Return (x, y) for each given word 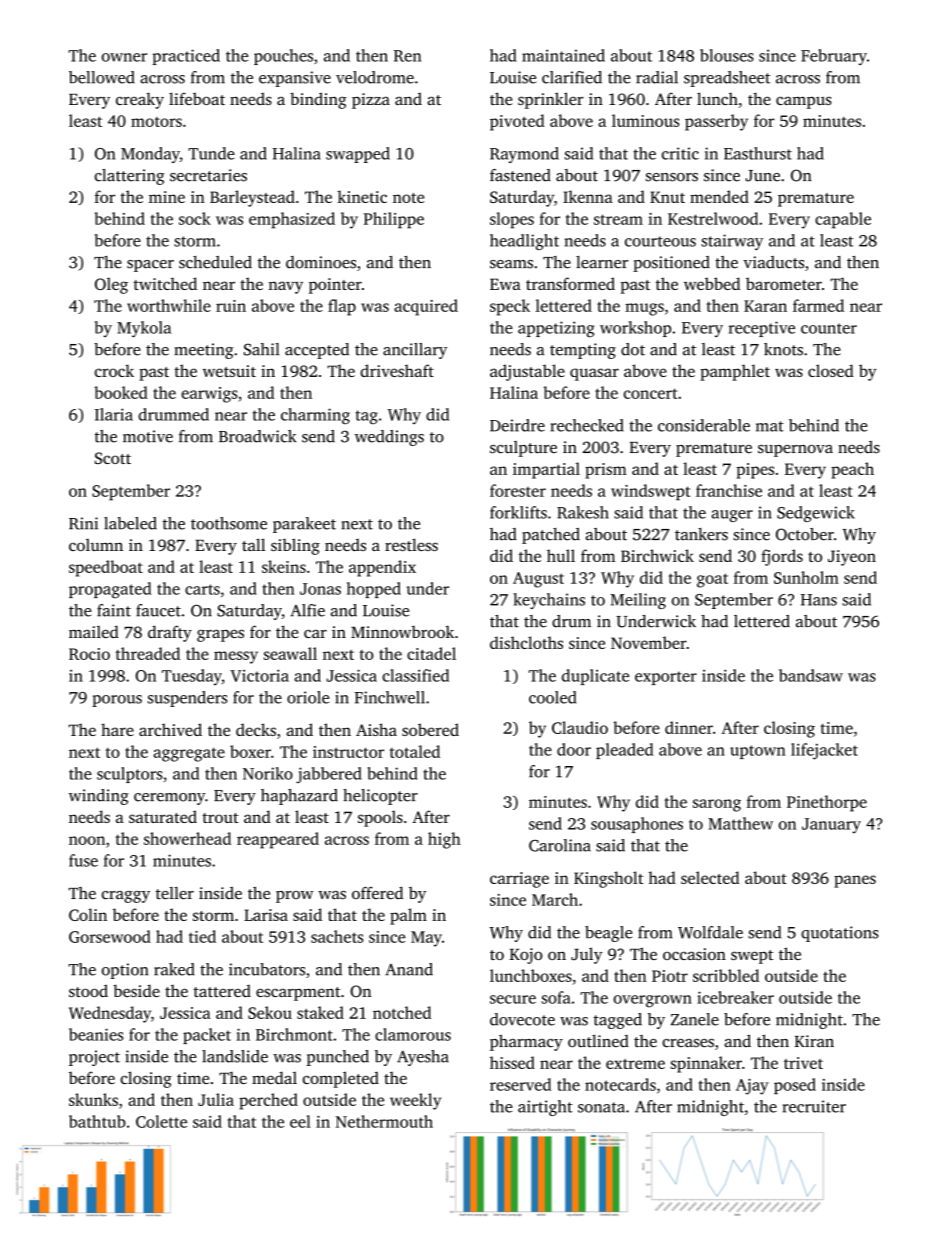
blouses (727, 55)
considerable (704, 425)
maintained (563, 55)
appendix (382, 568)
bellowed (102, 77)
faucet (158, 610)
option (125, 971)
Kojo (526, 956)
